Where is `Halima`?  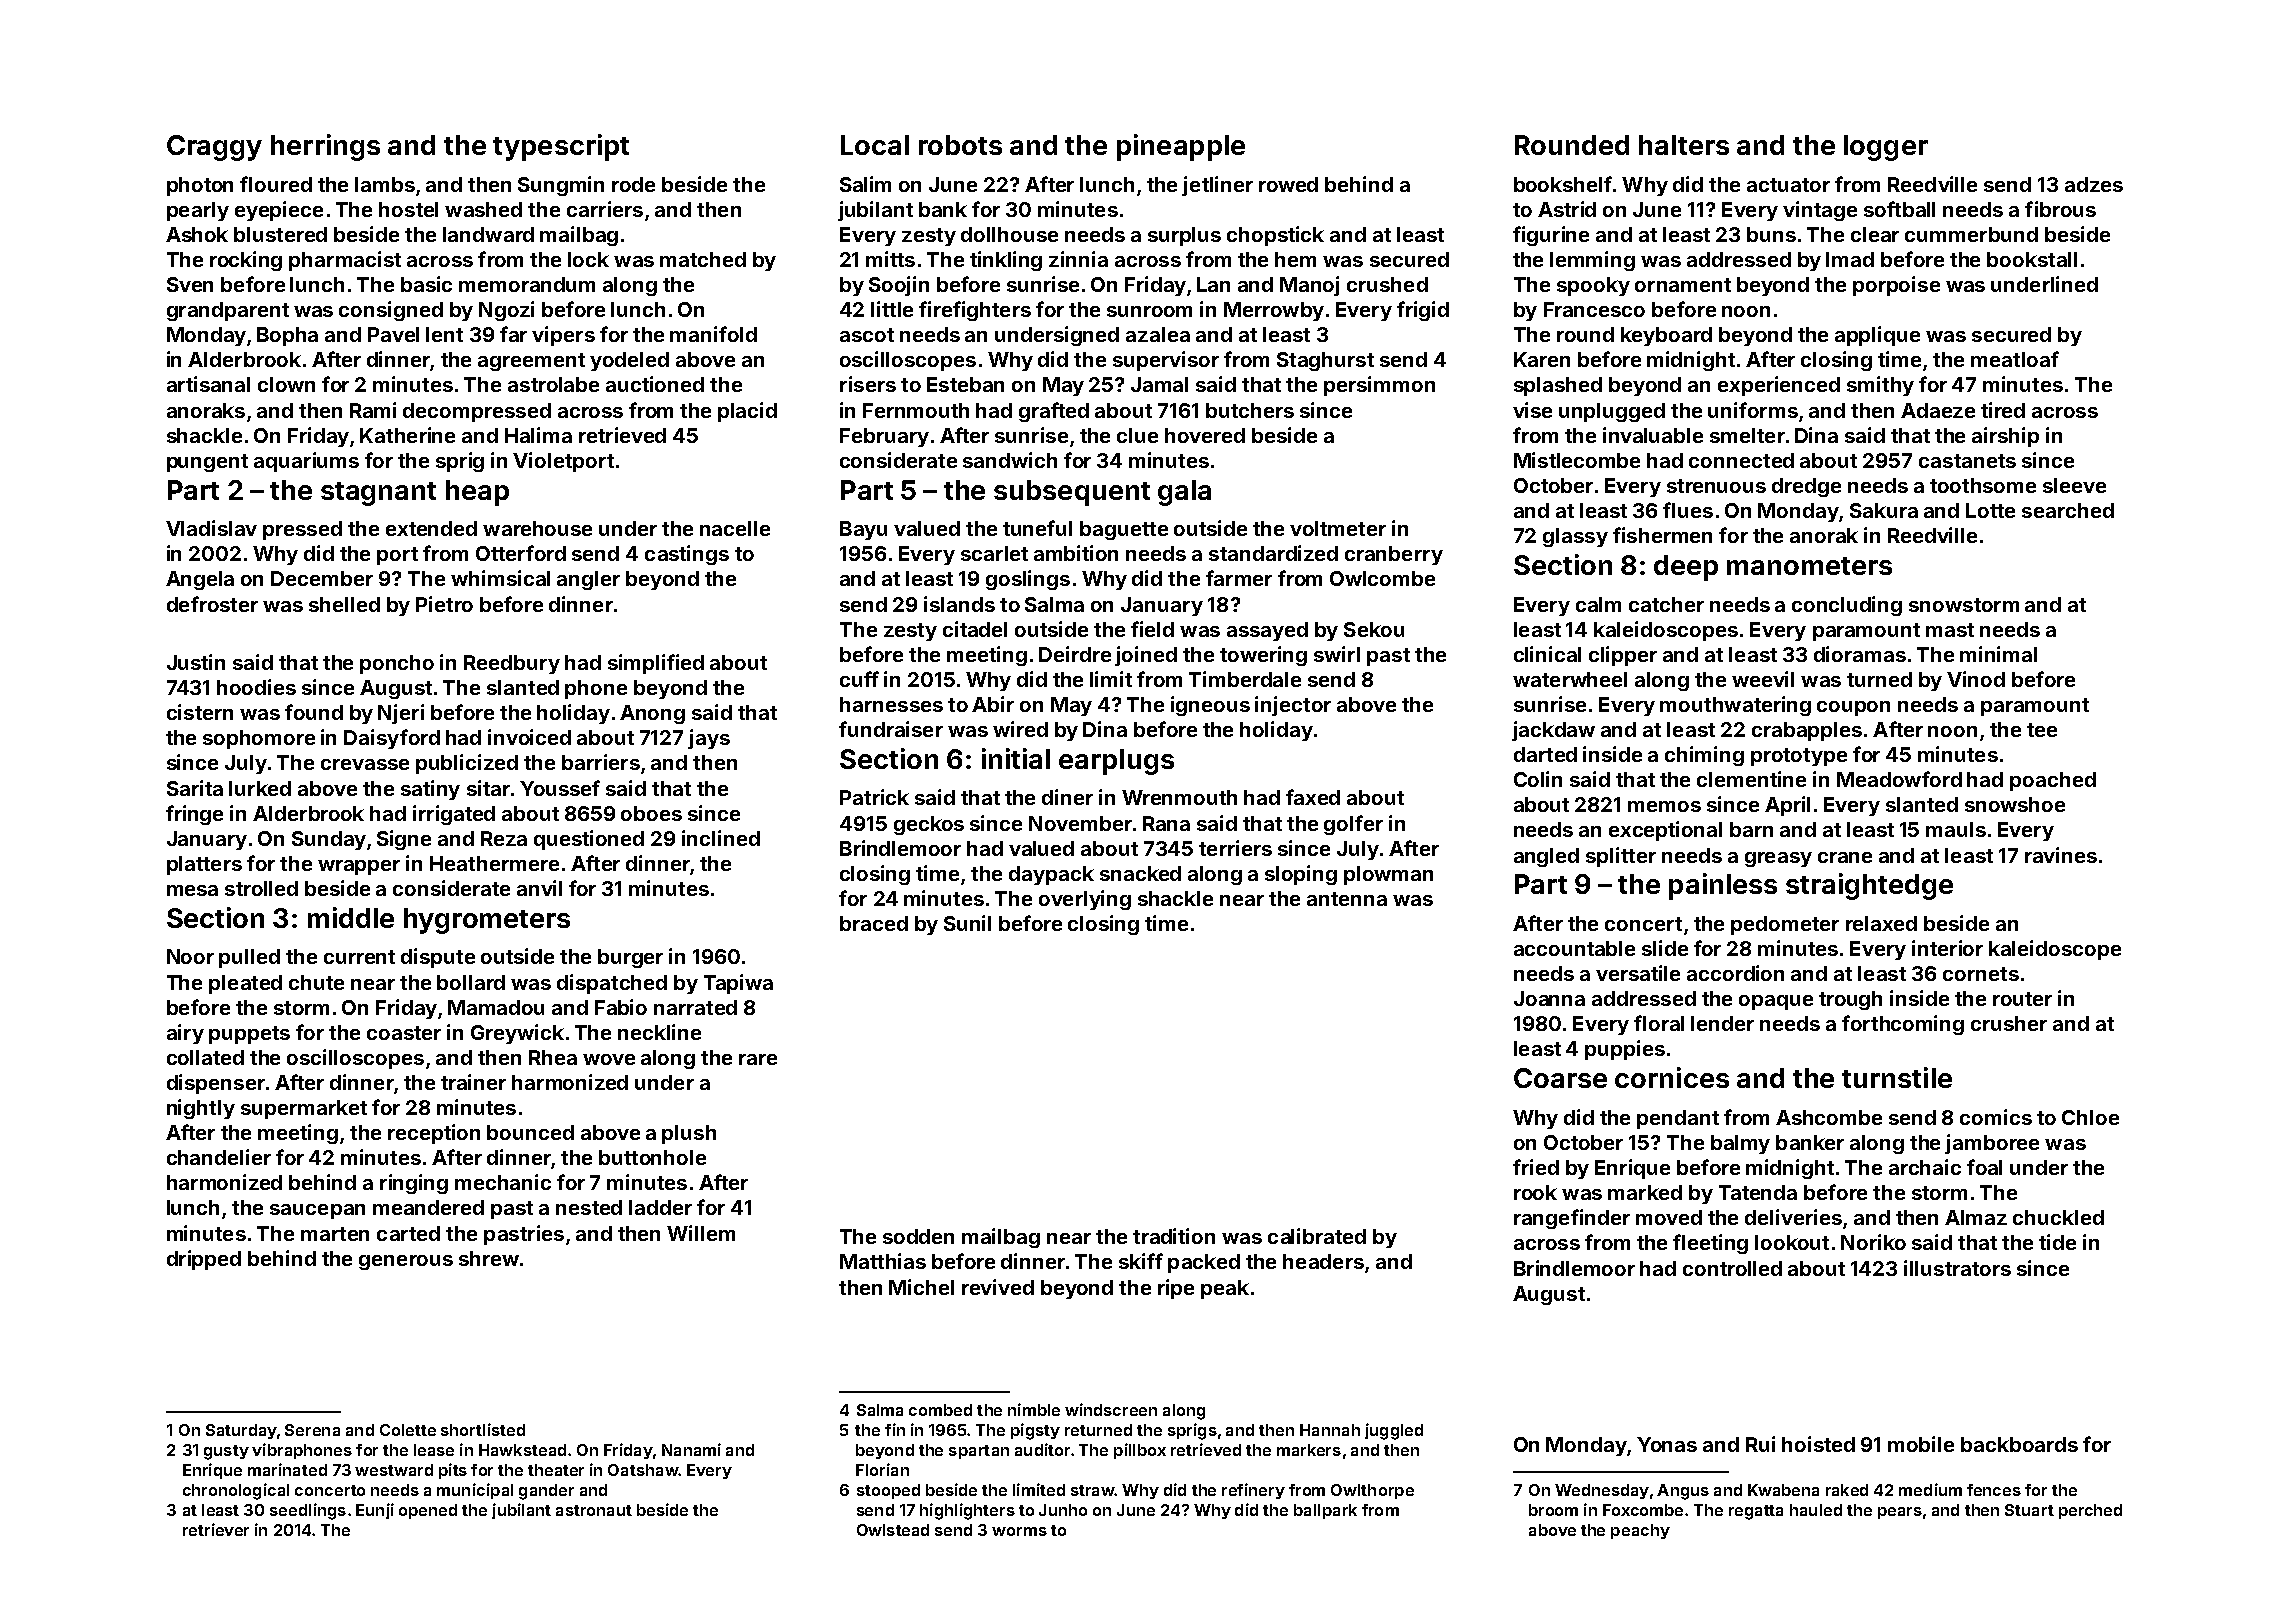
Halima is located at coordinates (538, 435).
